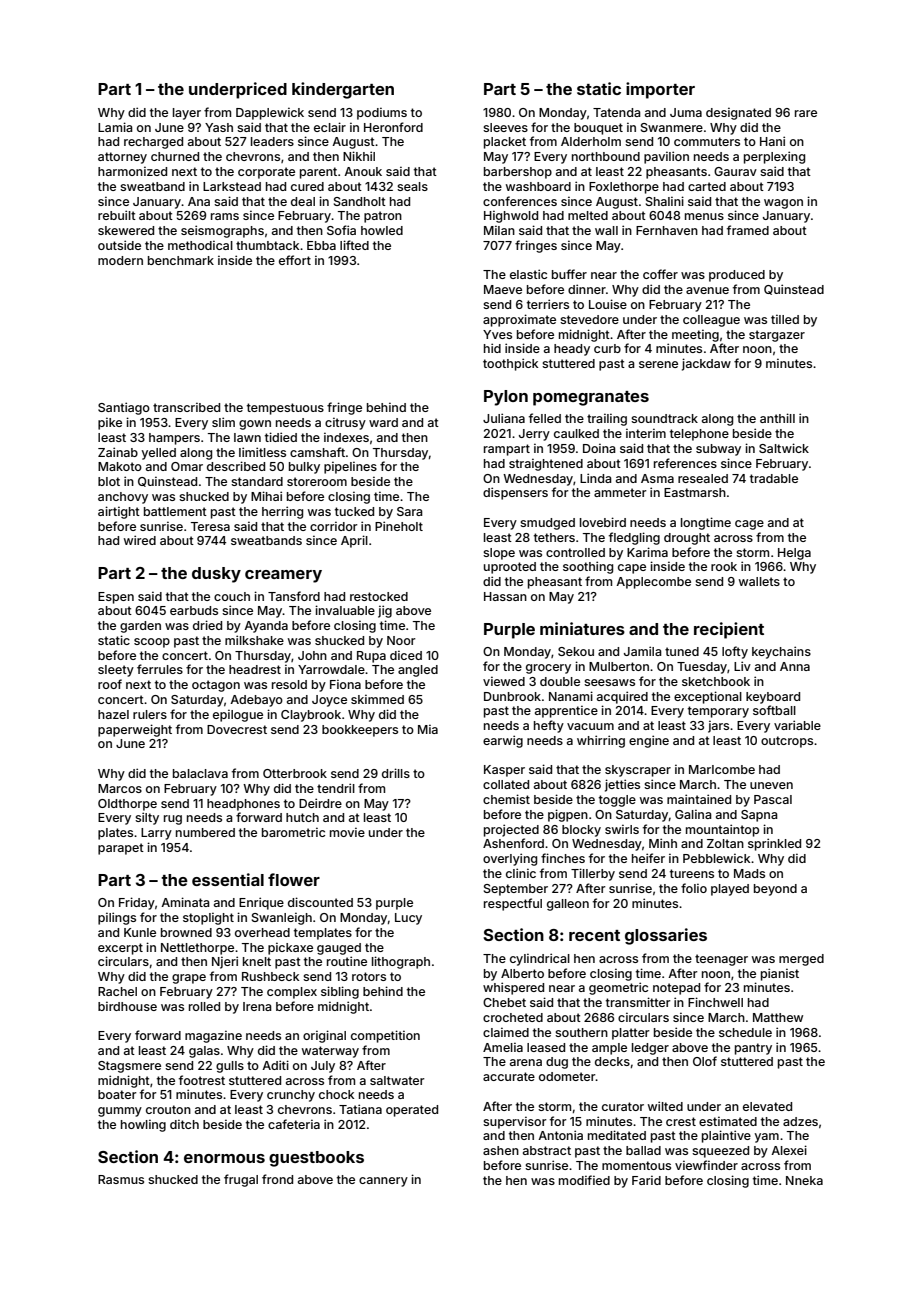  Describe the element at coordinates (510, 859) in the document. I see `overlying` at that location.
